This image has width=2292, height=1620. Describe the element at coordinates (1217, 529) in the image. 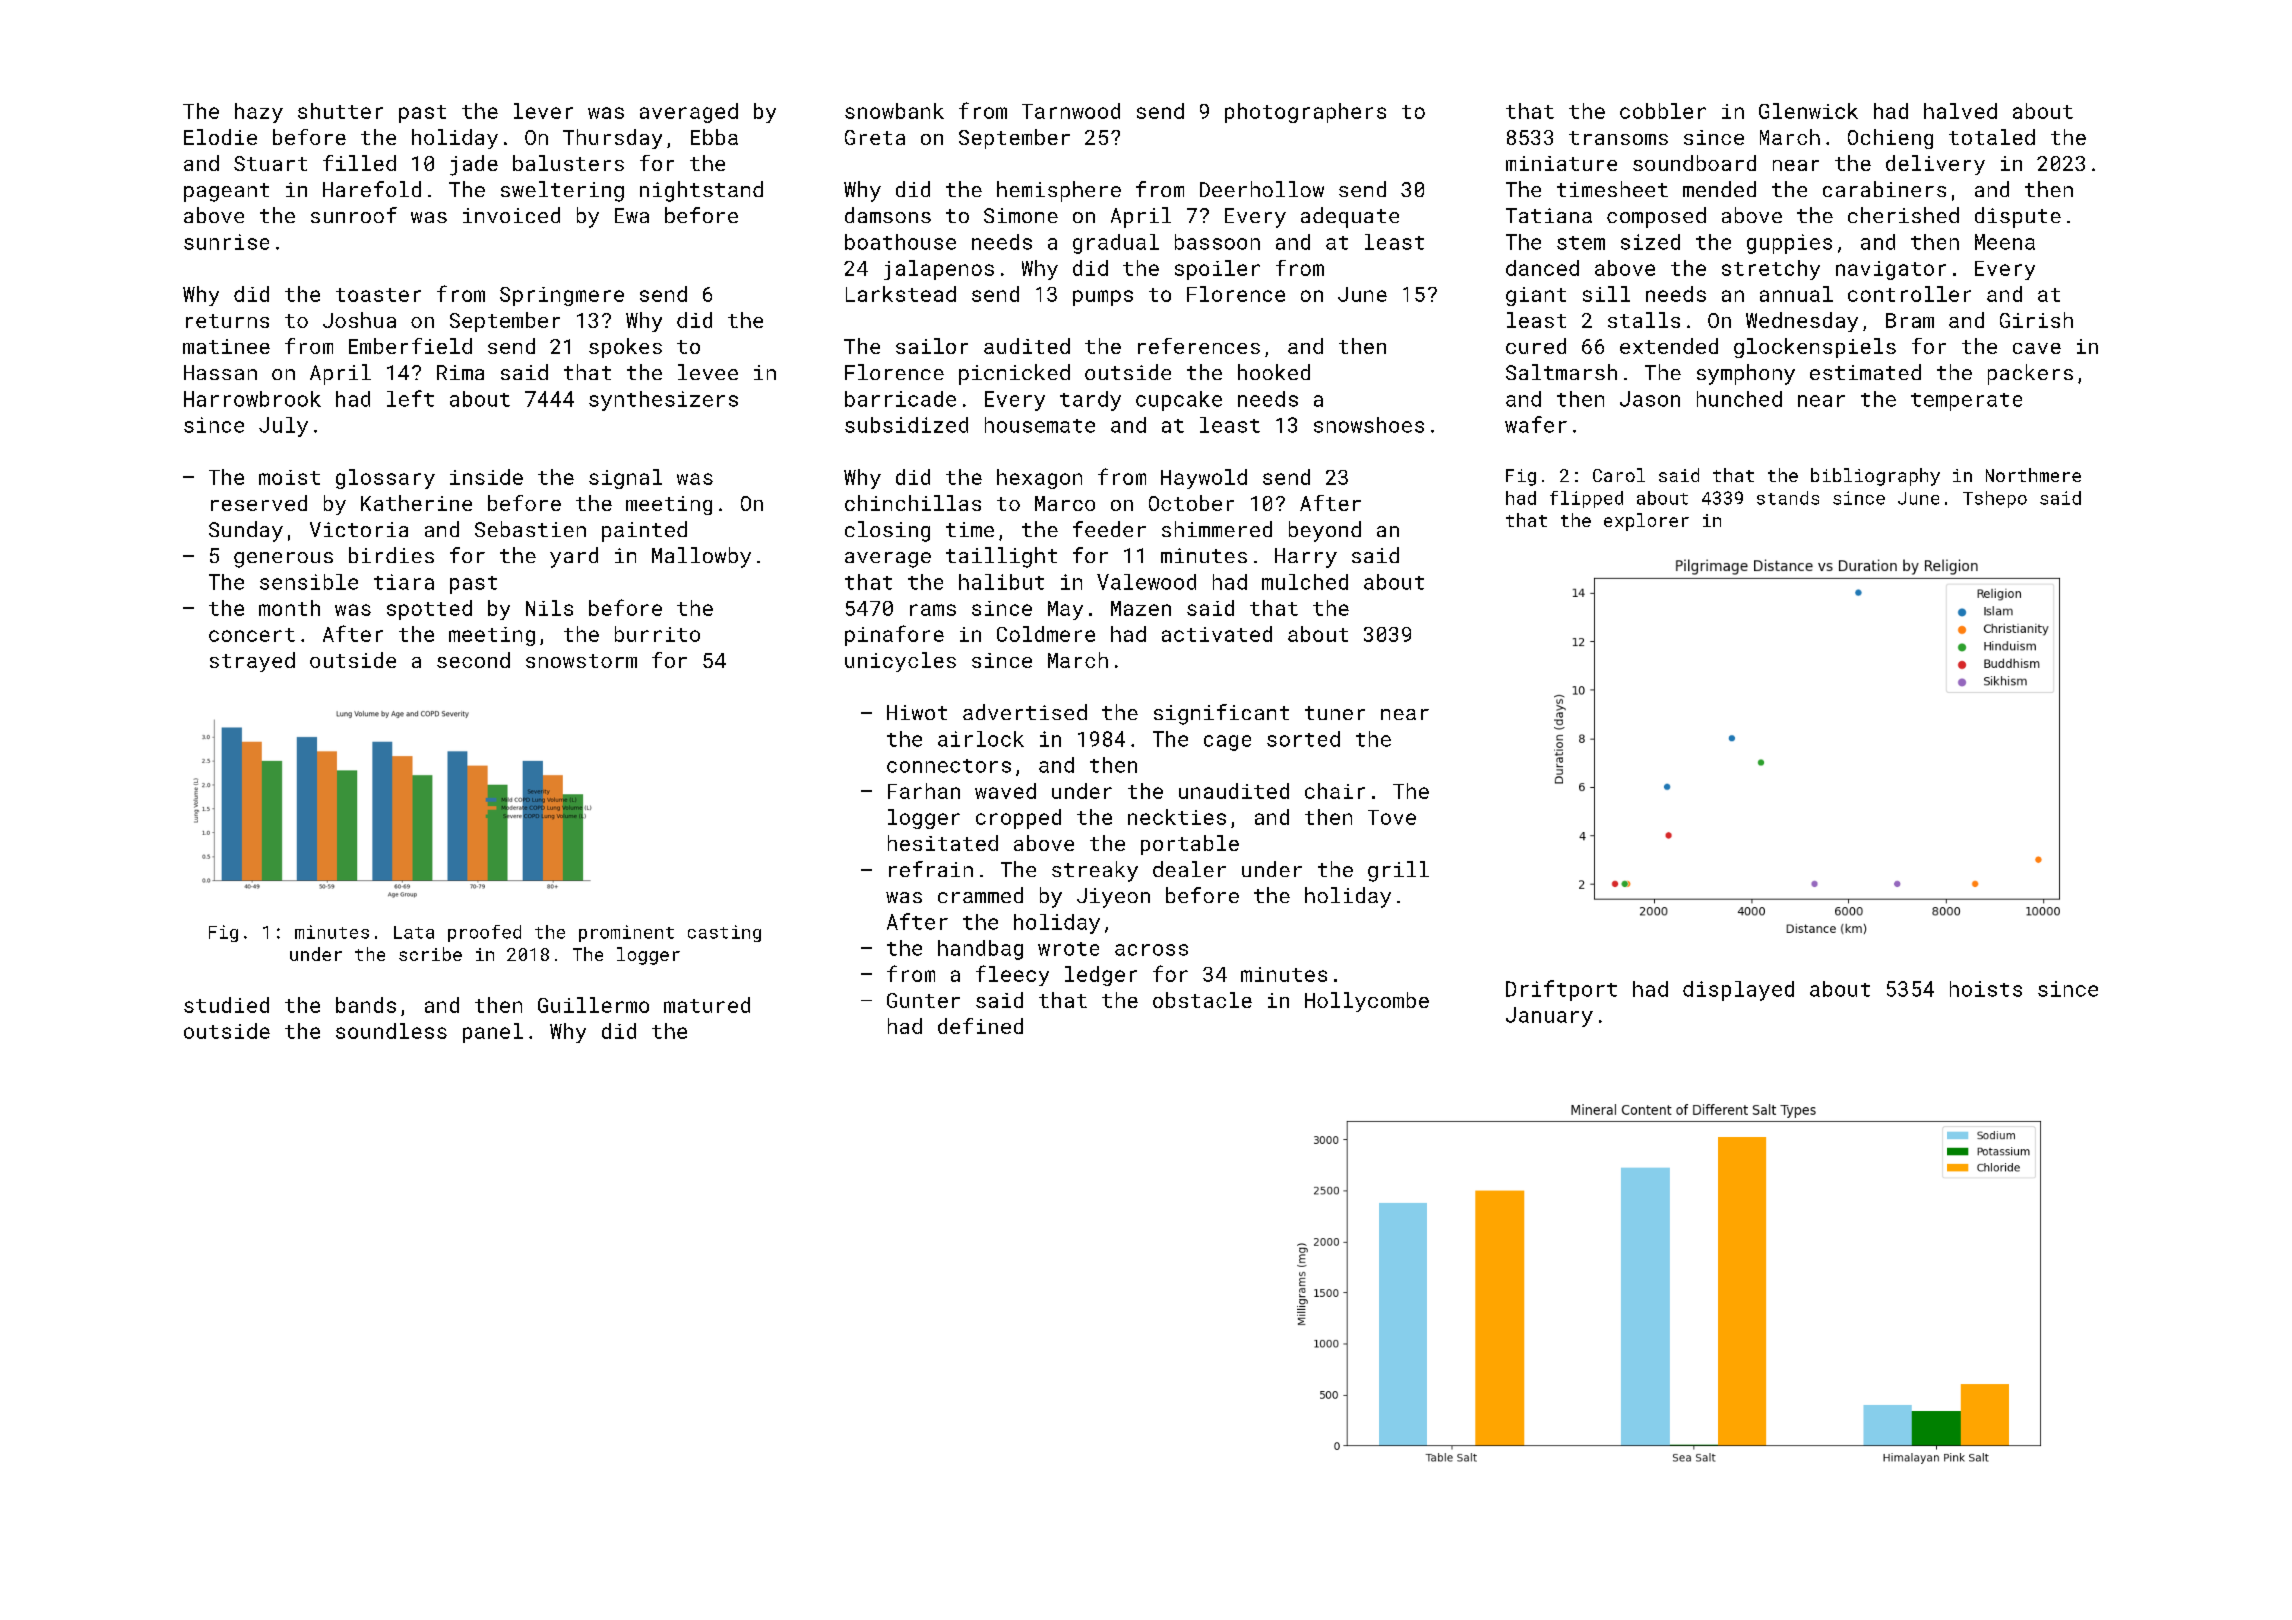

I see `shimmered` at that location.
